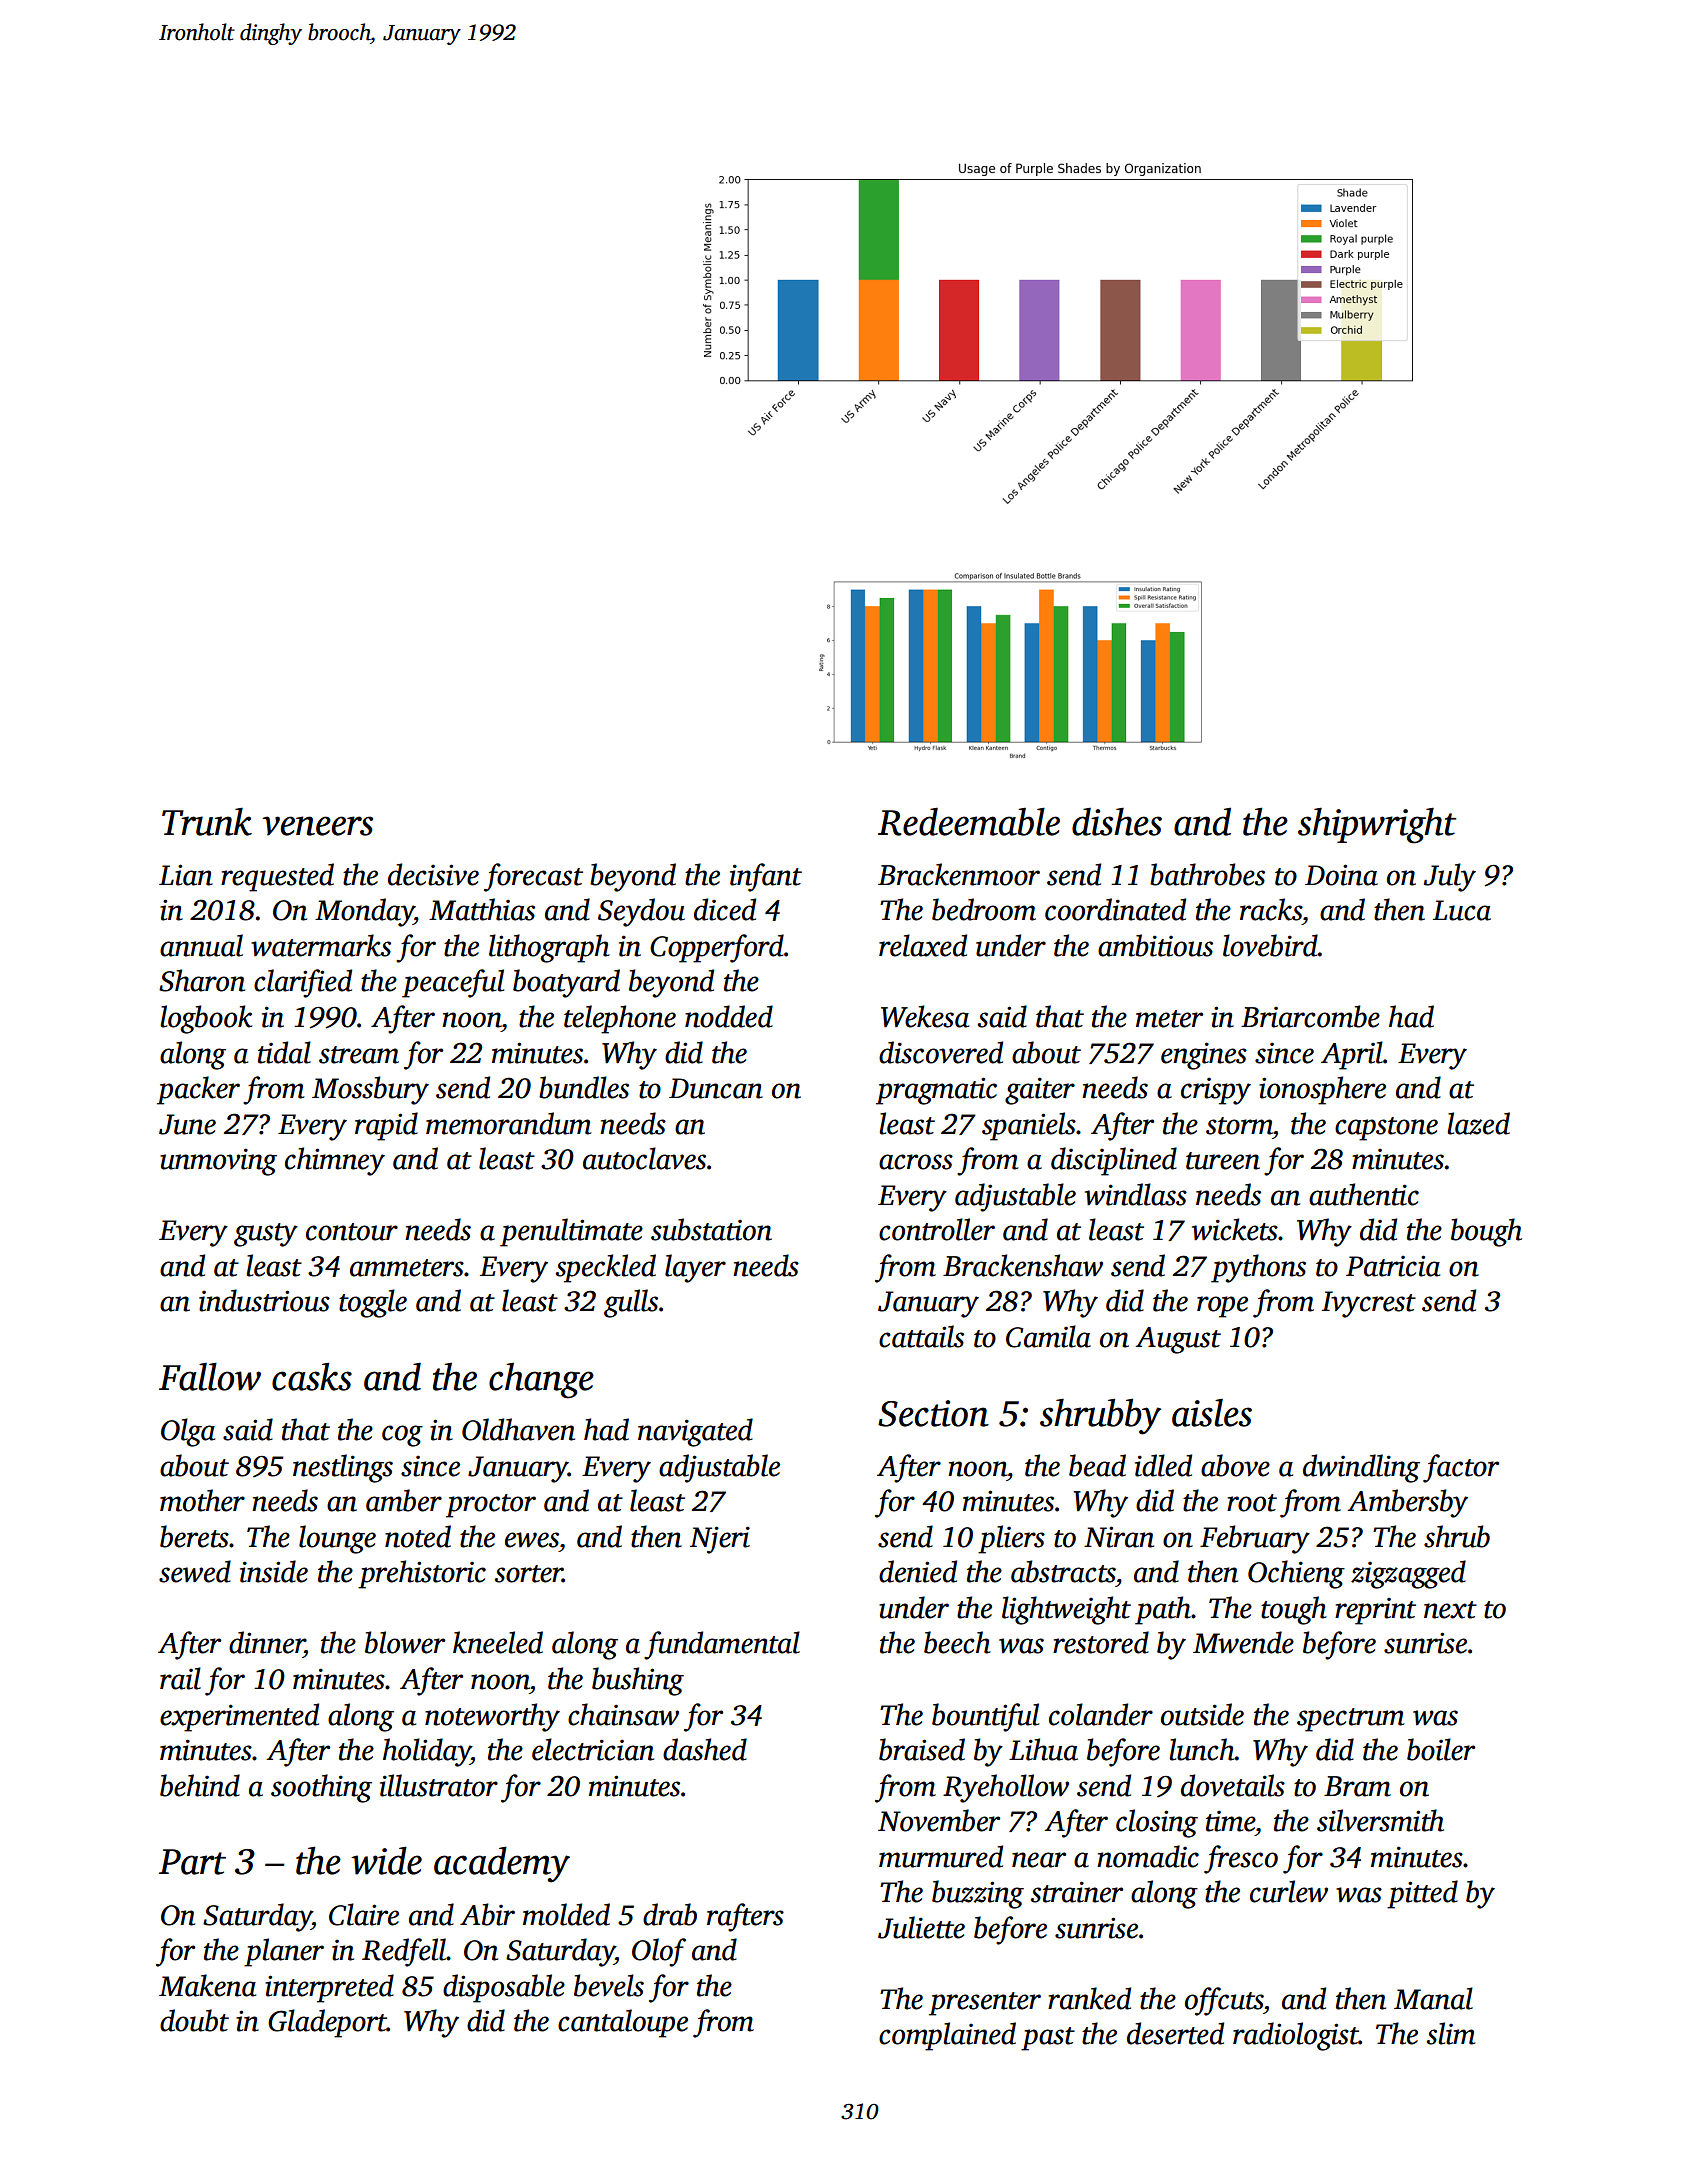 The height and width of the image is (2178, 1683). I want to click on Makena, so click(207, 1985).
